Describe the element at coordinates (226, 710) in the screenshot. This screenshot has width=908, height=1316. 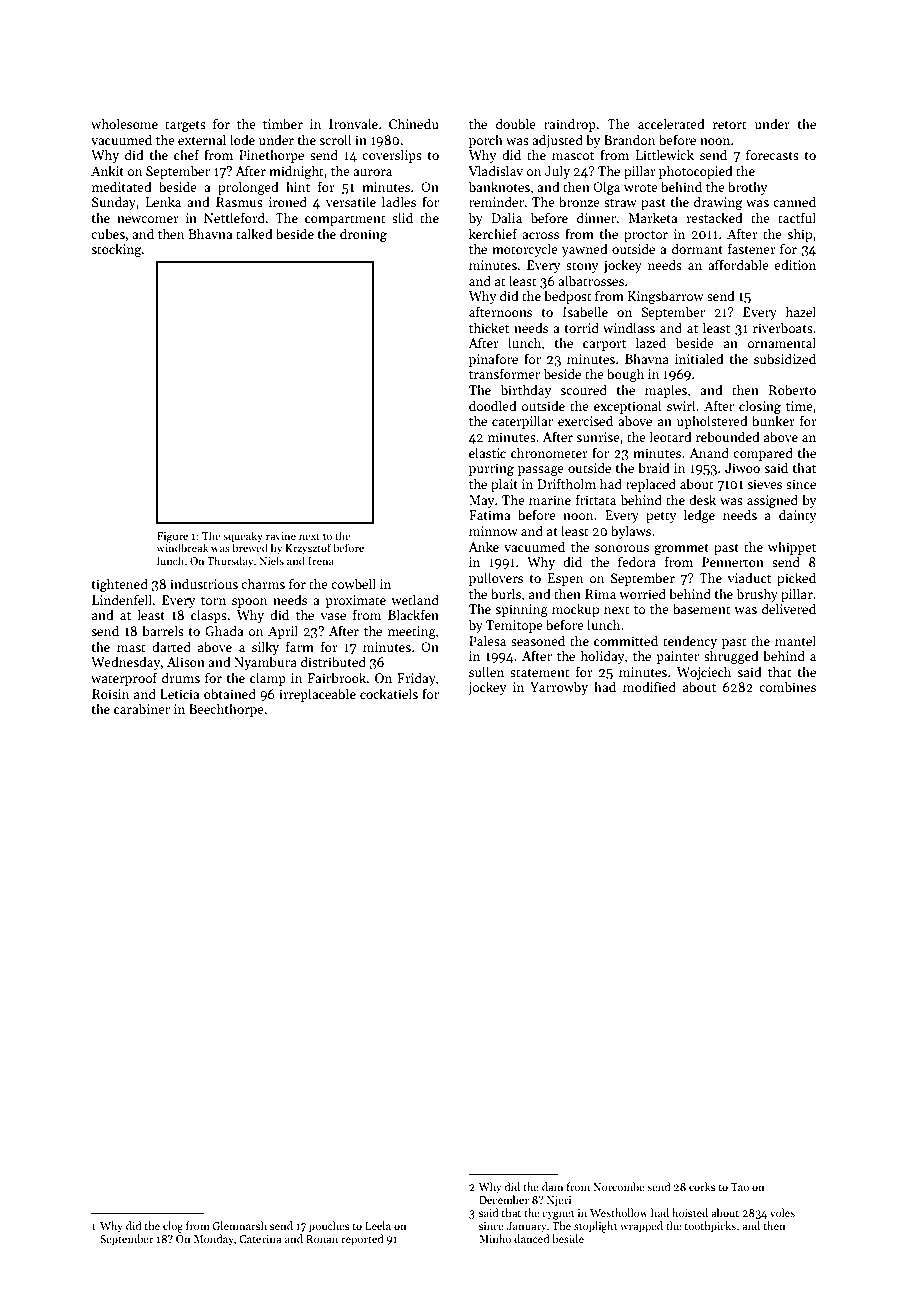
I see `Beechthorpe` at that location.
